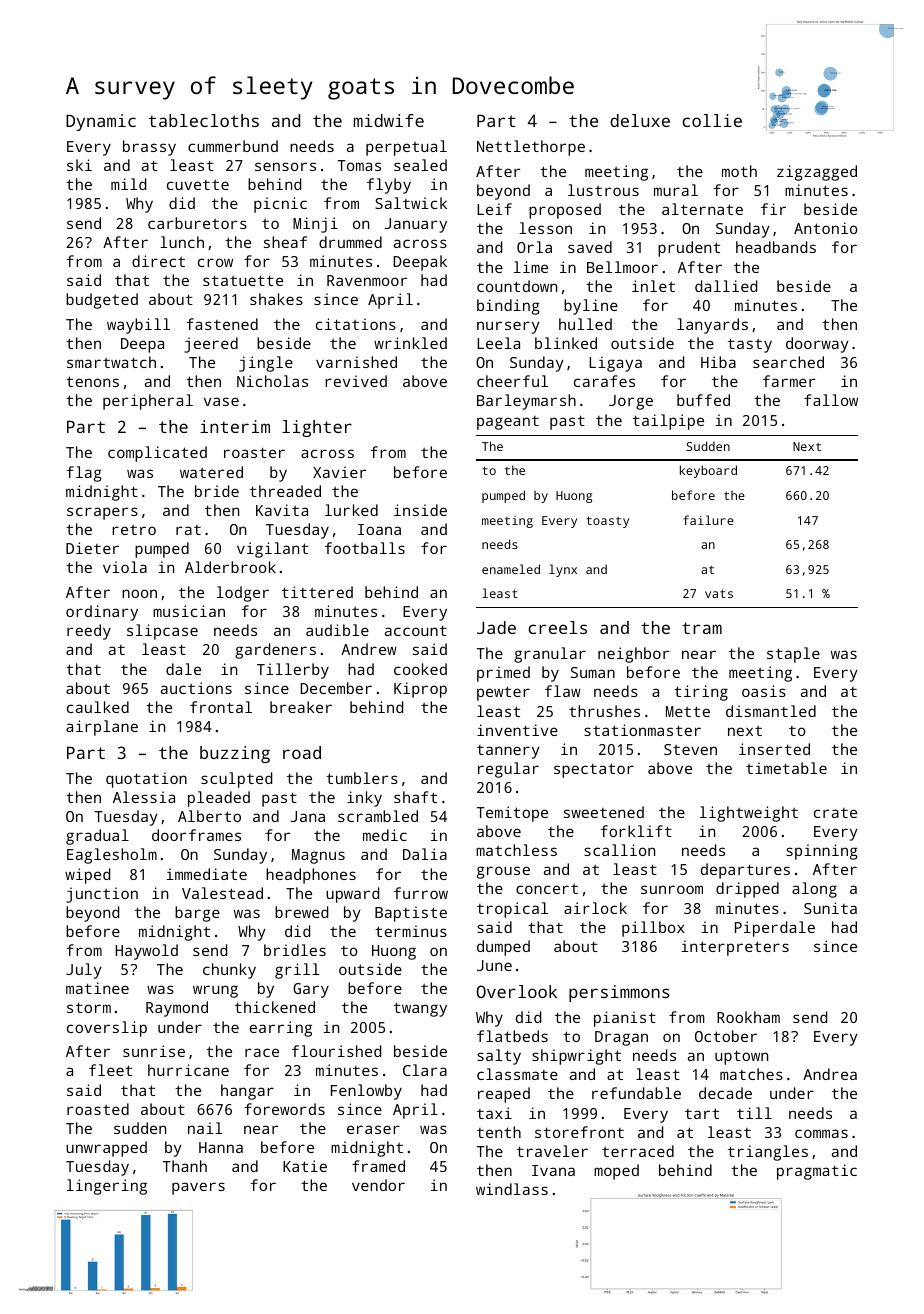 Image resolution: width=924 pixels, height=1314 pixels. I want to click on wrinkled, so click(410, 343).
